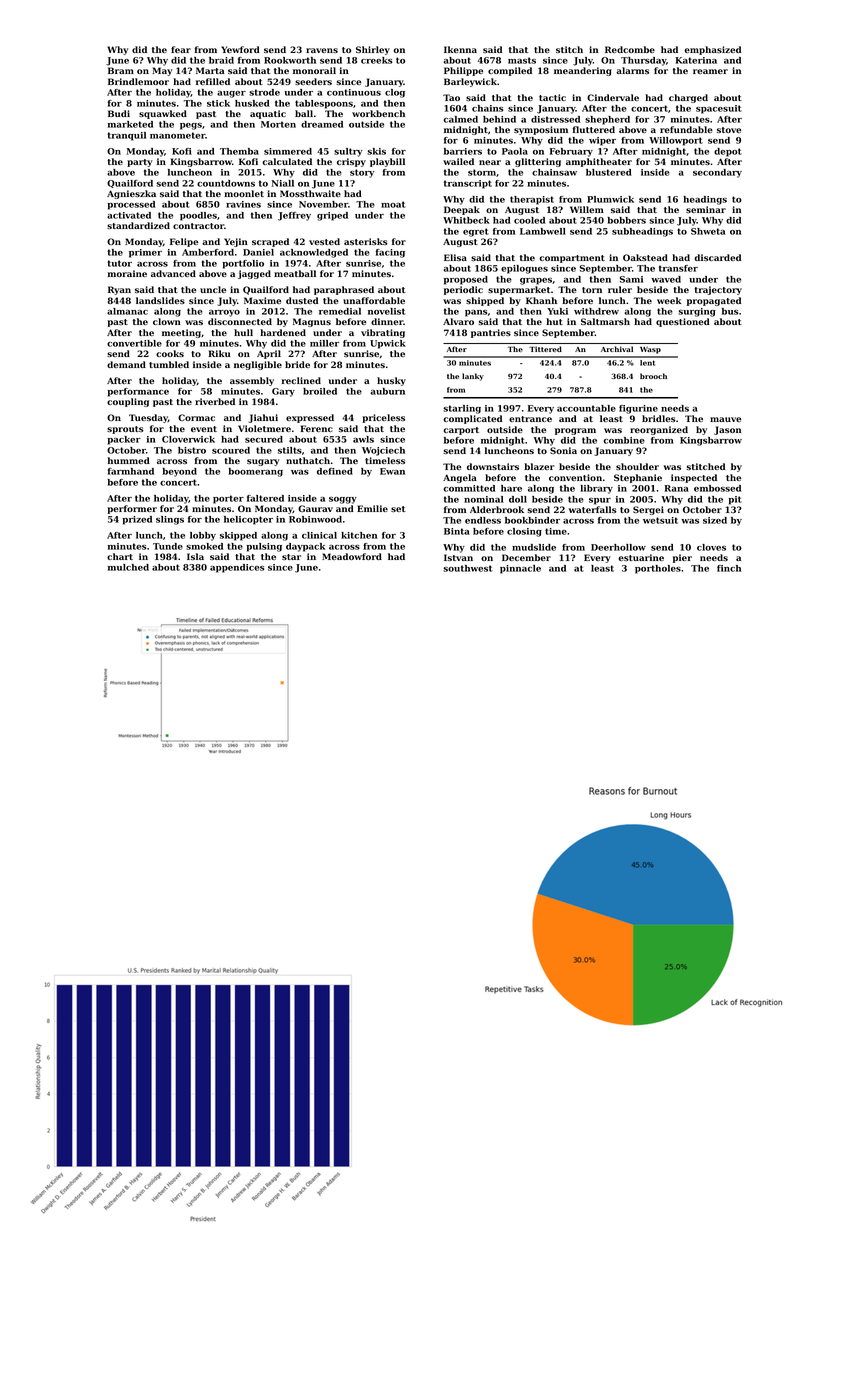 Image resolution: width=849 pixels, height=1400 pixels. I want to click on braid, so click(221, 60).
